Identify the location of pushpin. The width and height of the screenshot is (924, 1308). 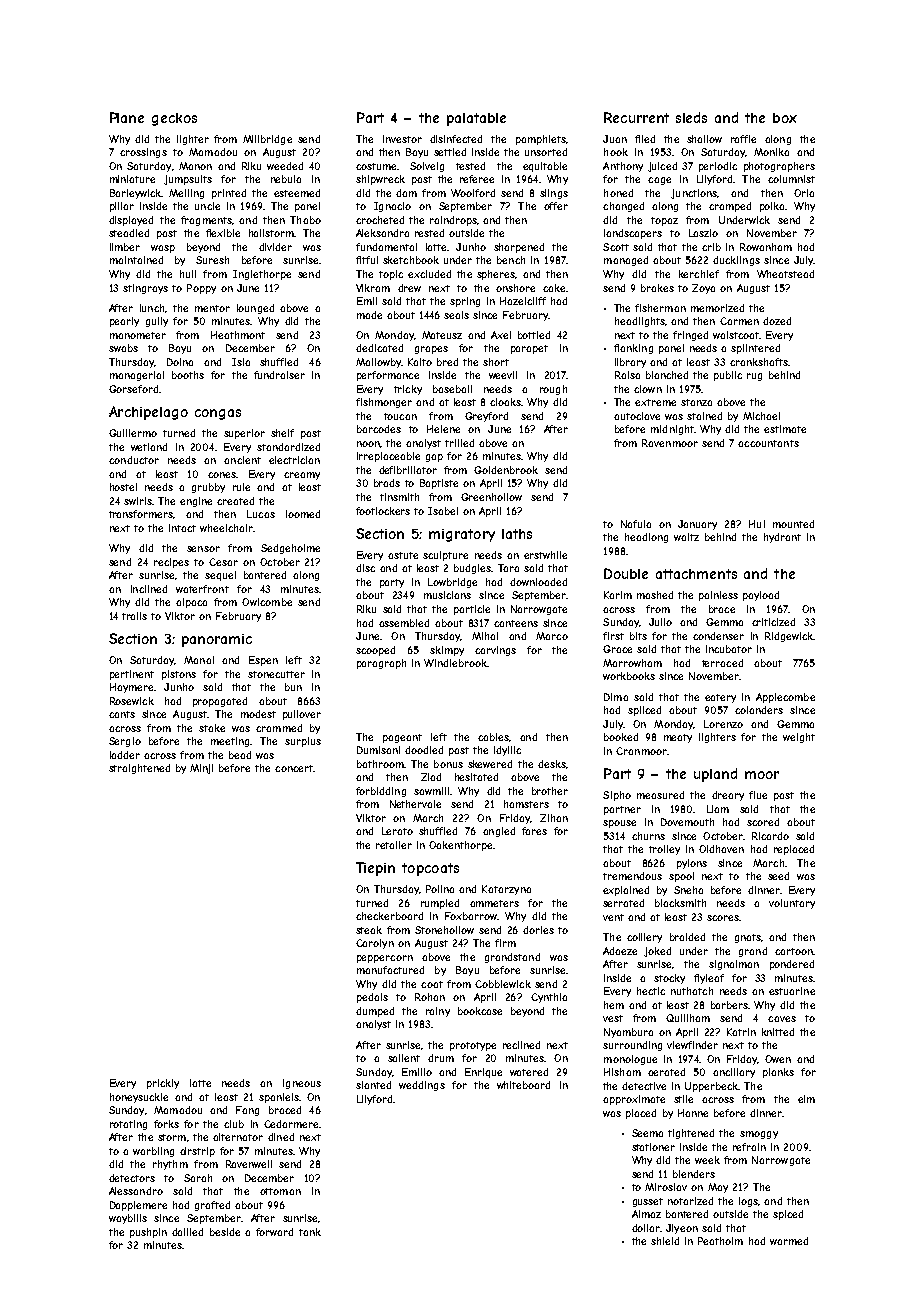
(148, 1233).
